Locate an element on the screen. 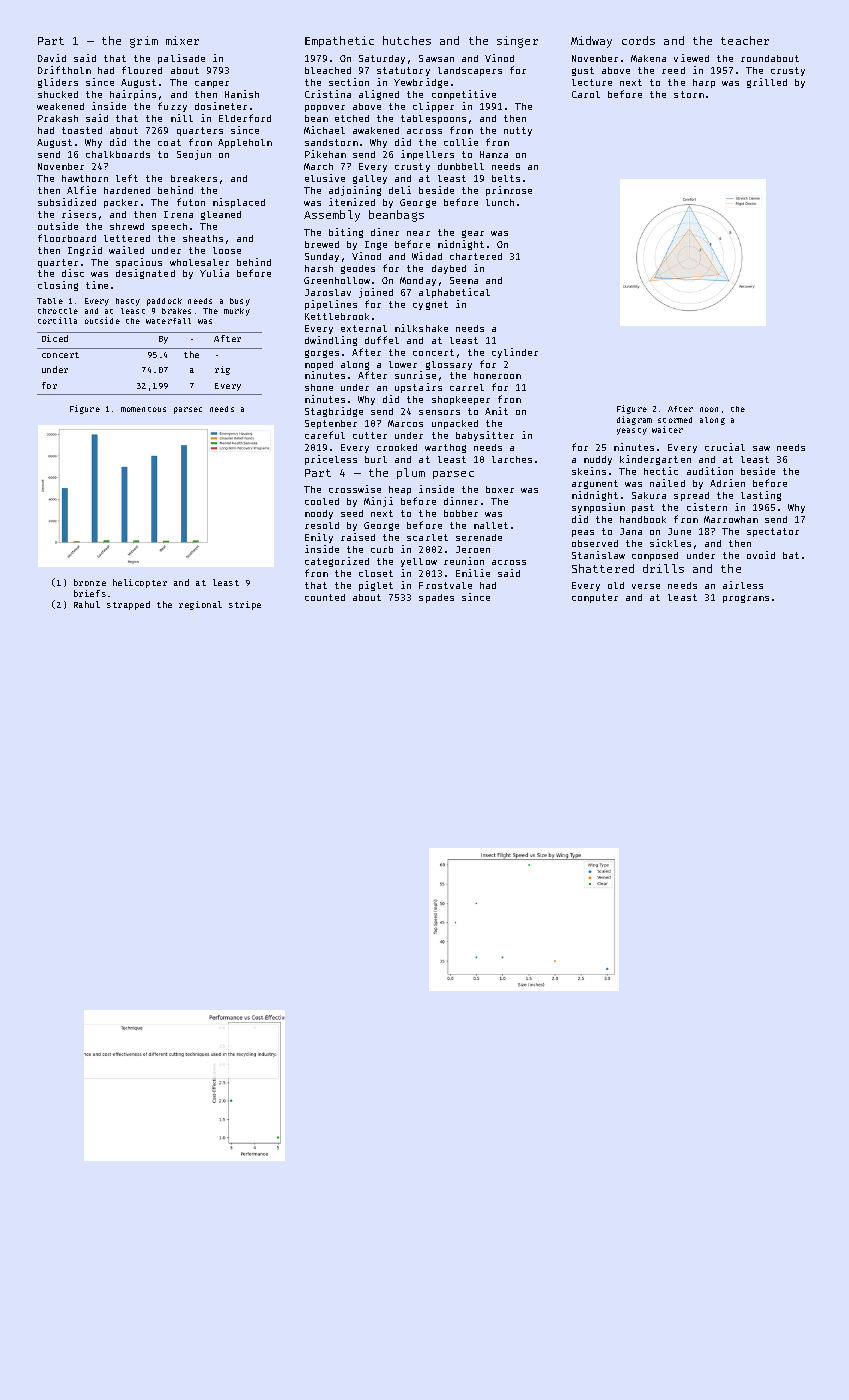 Image resolution: width=849 pixels, height=1400 pixels. chalkboards is located at coordinates (118, 154).
